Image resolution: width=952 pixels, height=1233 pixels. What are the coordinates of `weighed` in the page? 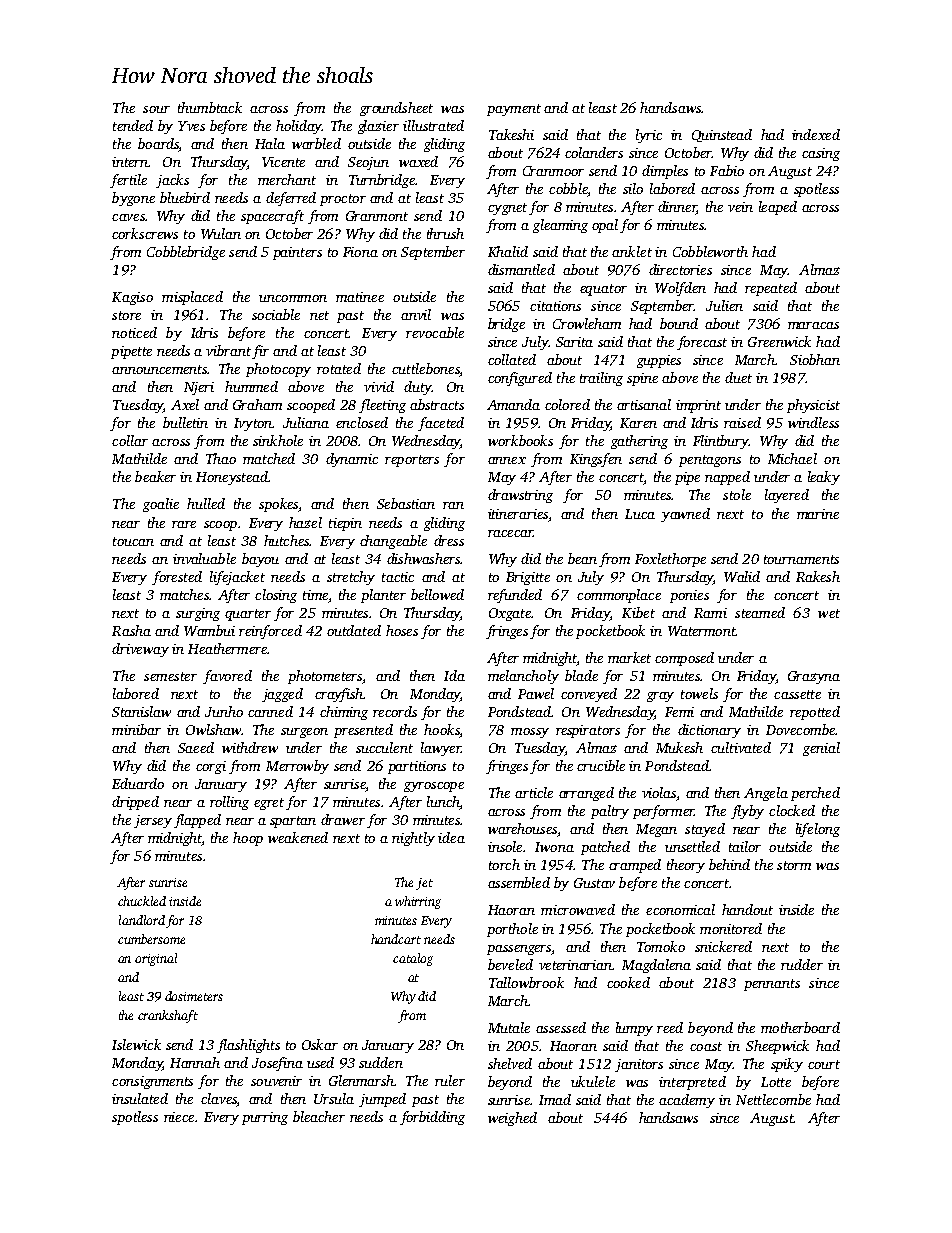 It's located at (512, 1119).
